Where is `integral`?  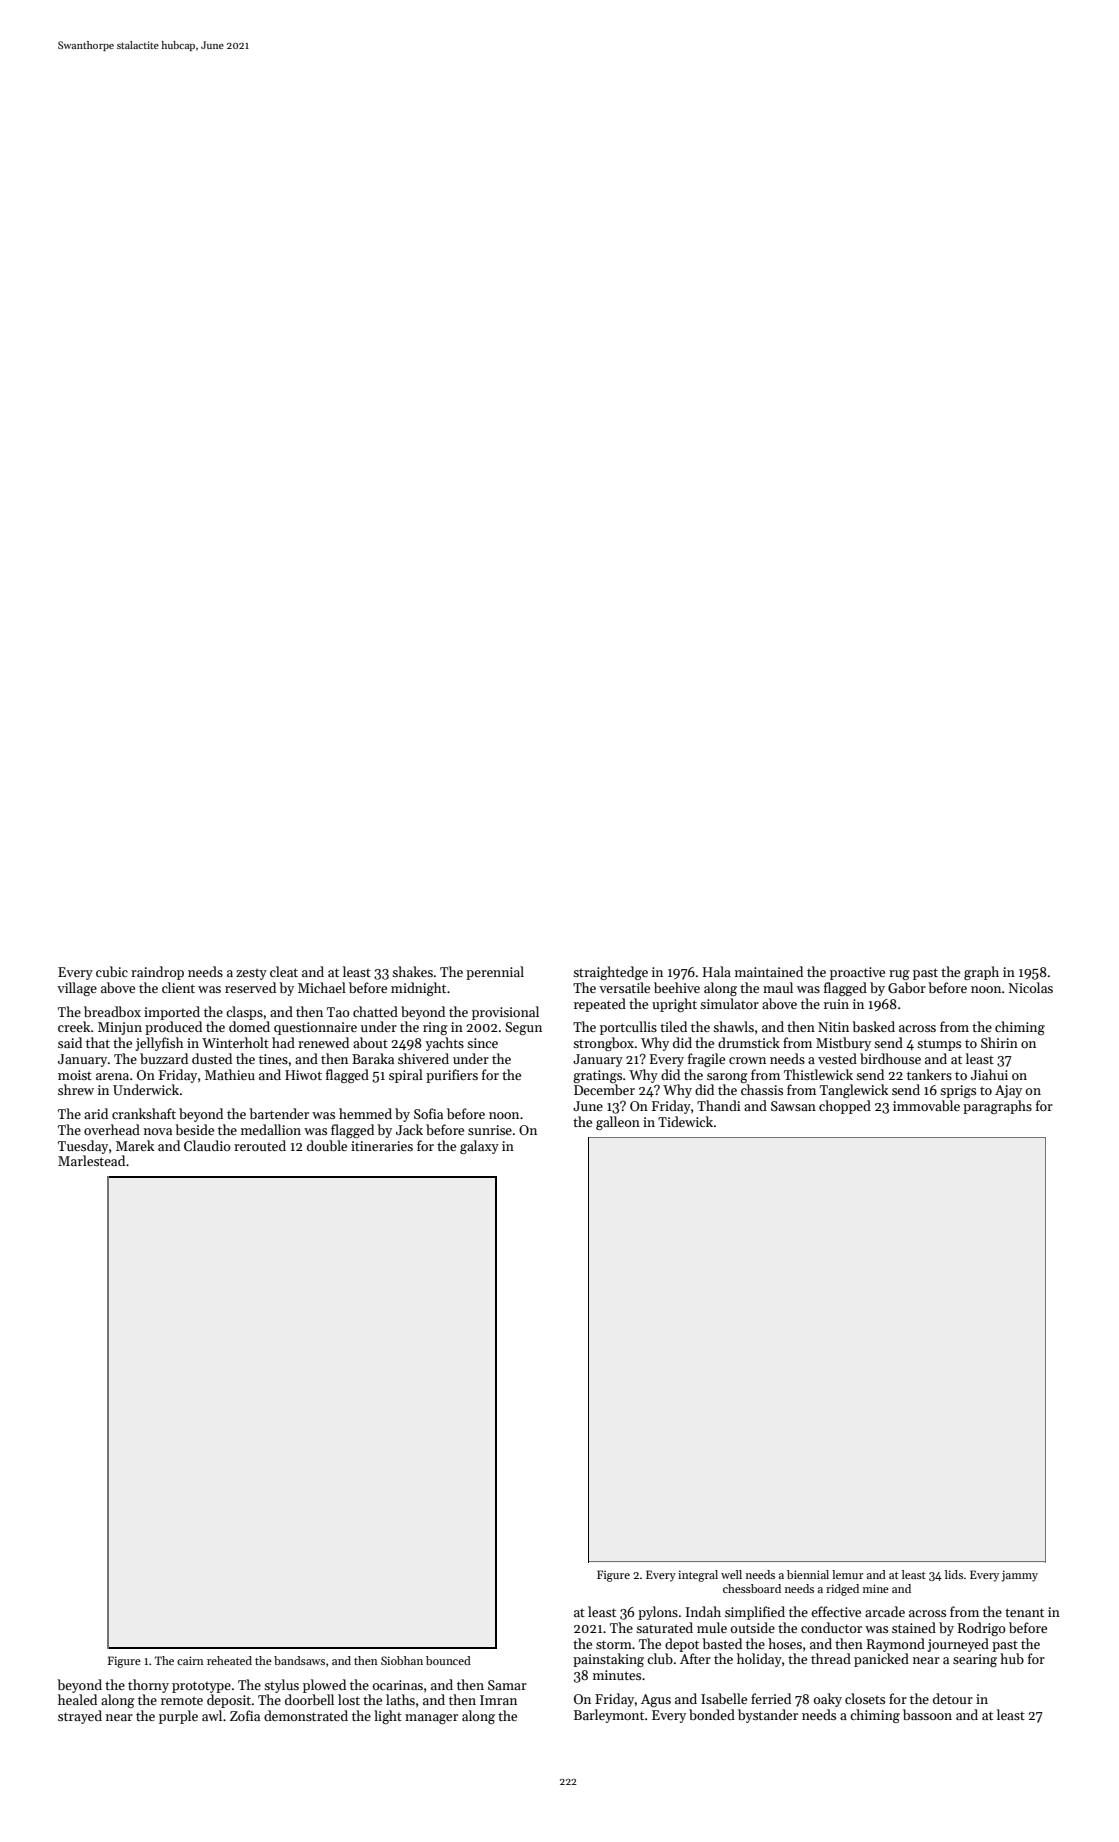
integral is located at coordinates (698, 1576).
